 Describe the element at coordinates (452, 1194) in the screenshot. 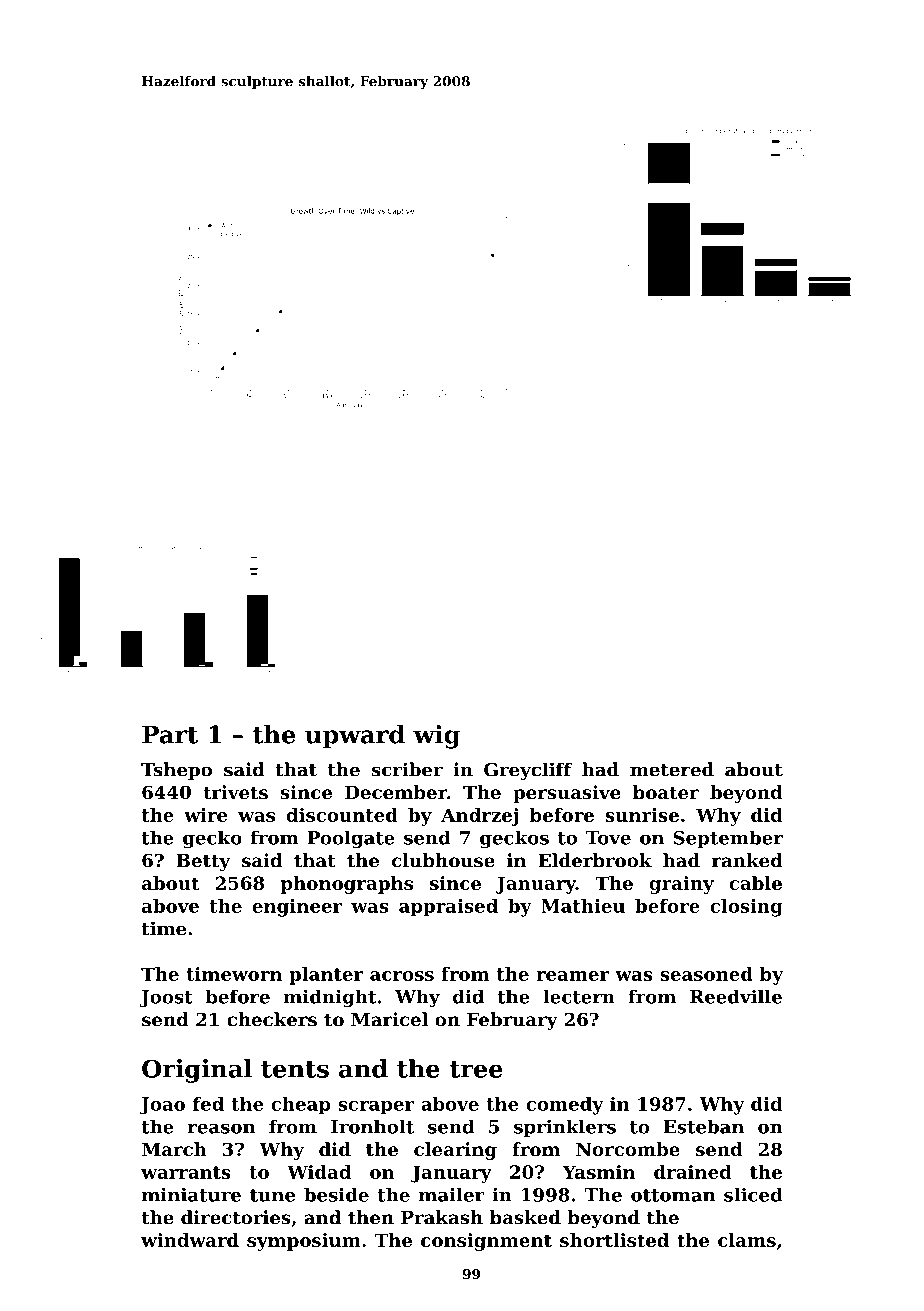

I see `mailer` at that location.
